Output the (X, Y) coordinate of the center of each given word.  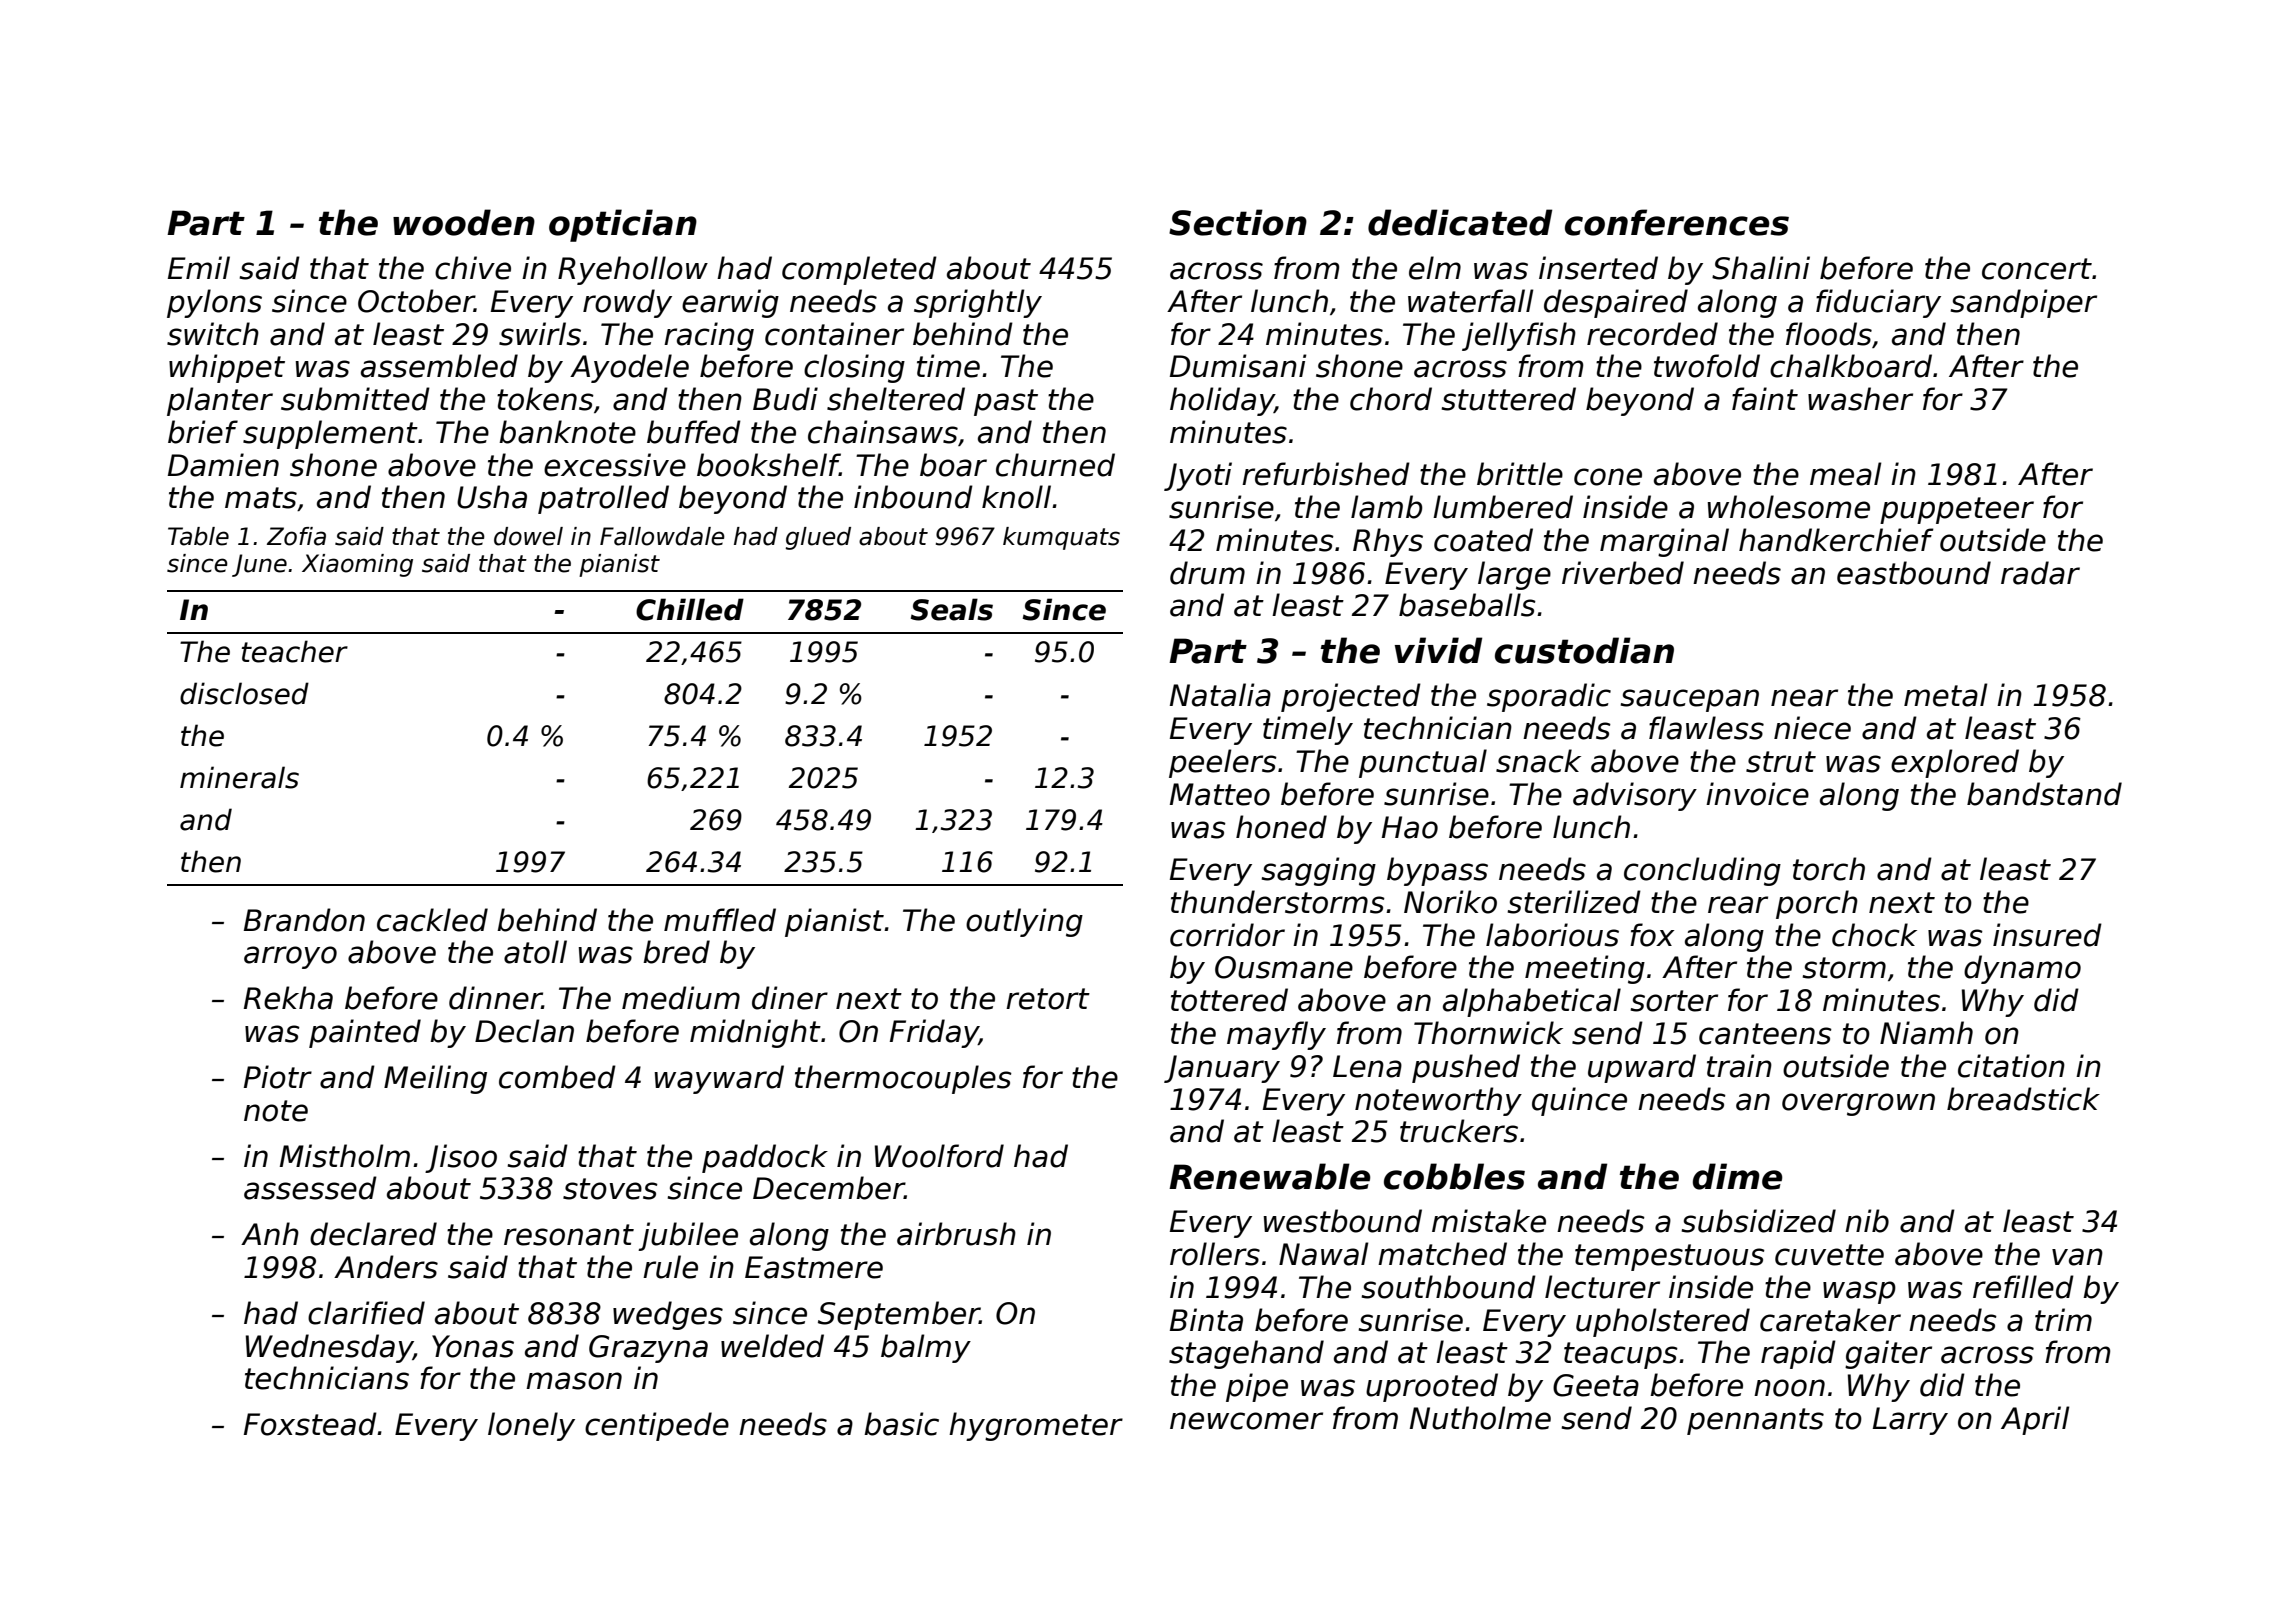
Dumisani (1238, 366)
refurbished (1326, 474)
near (1804, 698)
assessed (310, 1188)
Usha (492, 497)
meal (1845, 474)
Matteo (1220, 794)
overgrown (1858, 1104)
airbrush (956, 1234)
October (416, 301)
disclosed (244, 693)
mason (574, 1381)
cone (1608, 477)
